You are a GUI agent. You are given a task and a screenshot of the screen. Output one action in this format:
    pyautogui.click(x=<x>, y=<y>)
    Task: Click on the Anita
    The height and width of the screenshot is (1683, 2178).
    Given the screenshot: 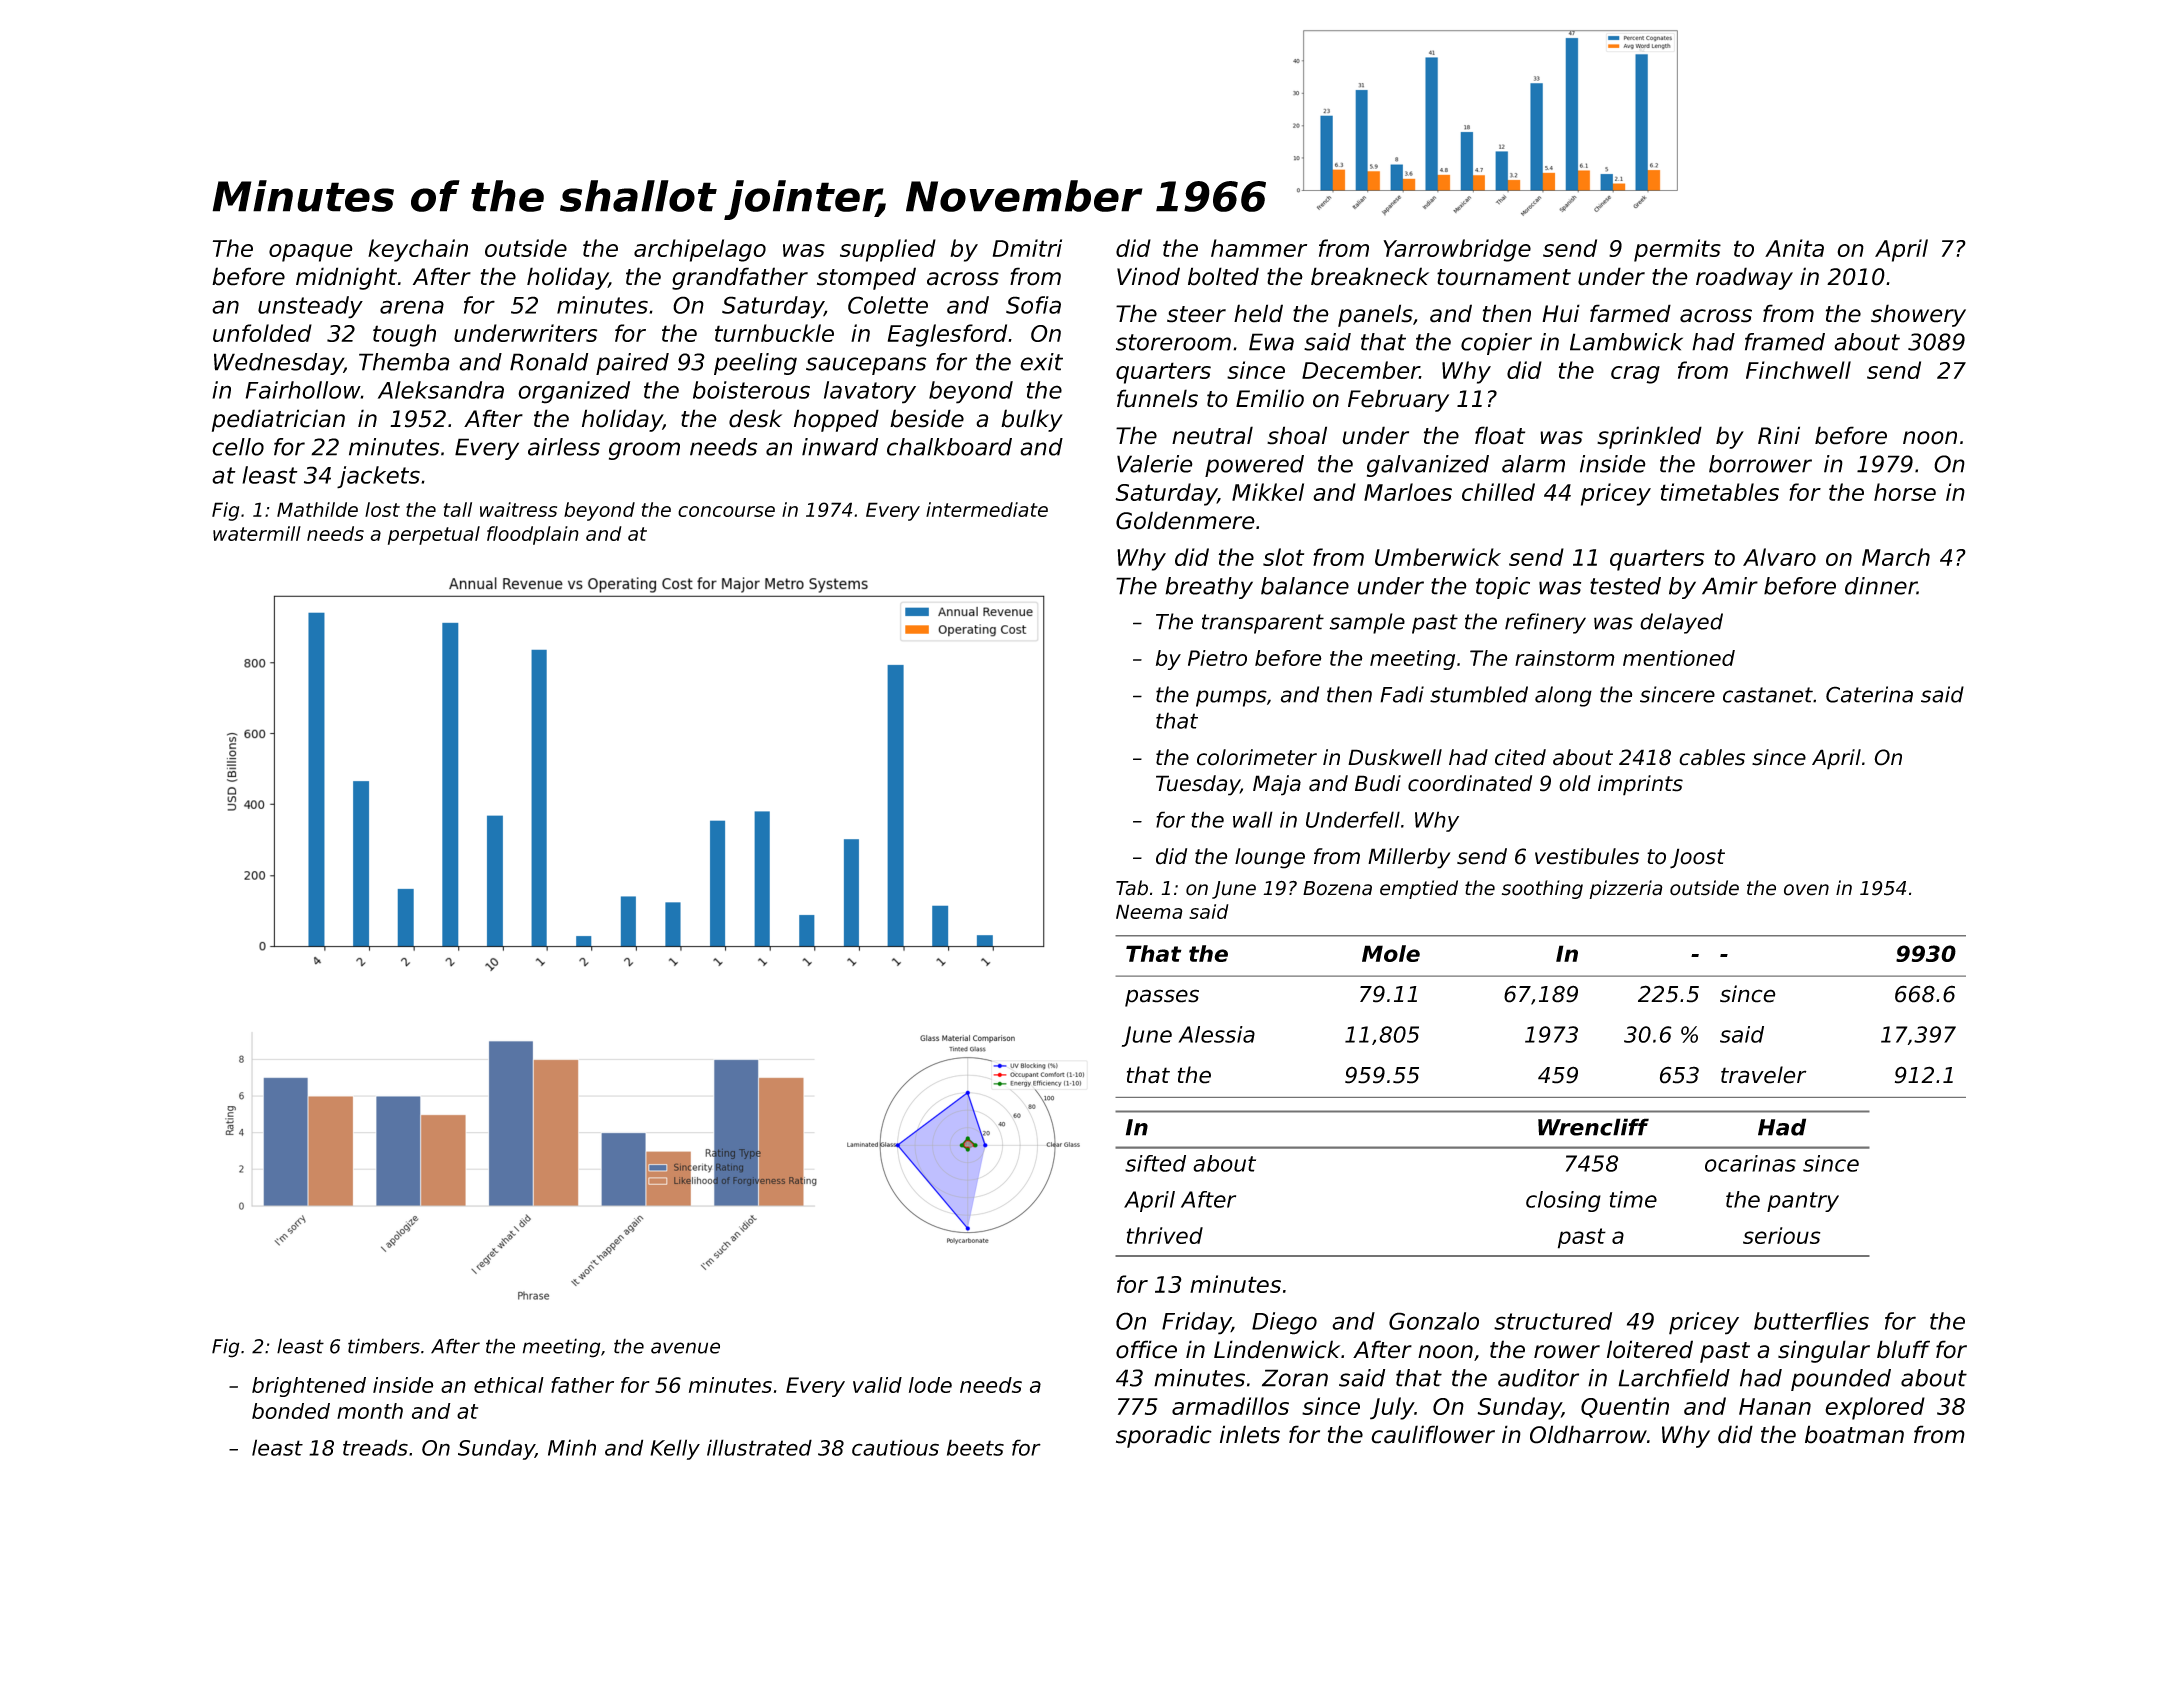 What is the action you would take?
    pyautogui.click(x=1794, y=248)
